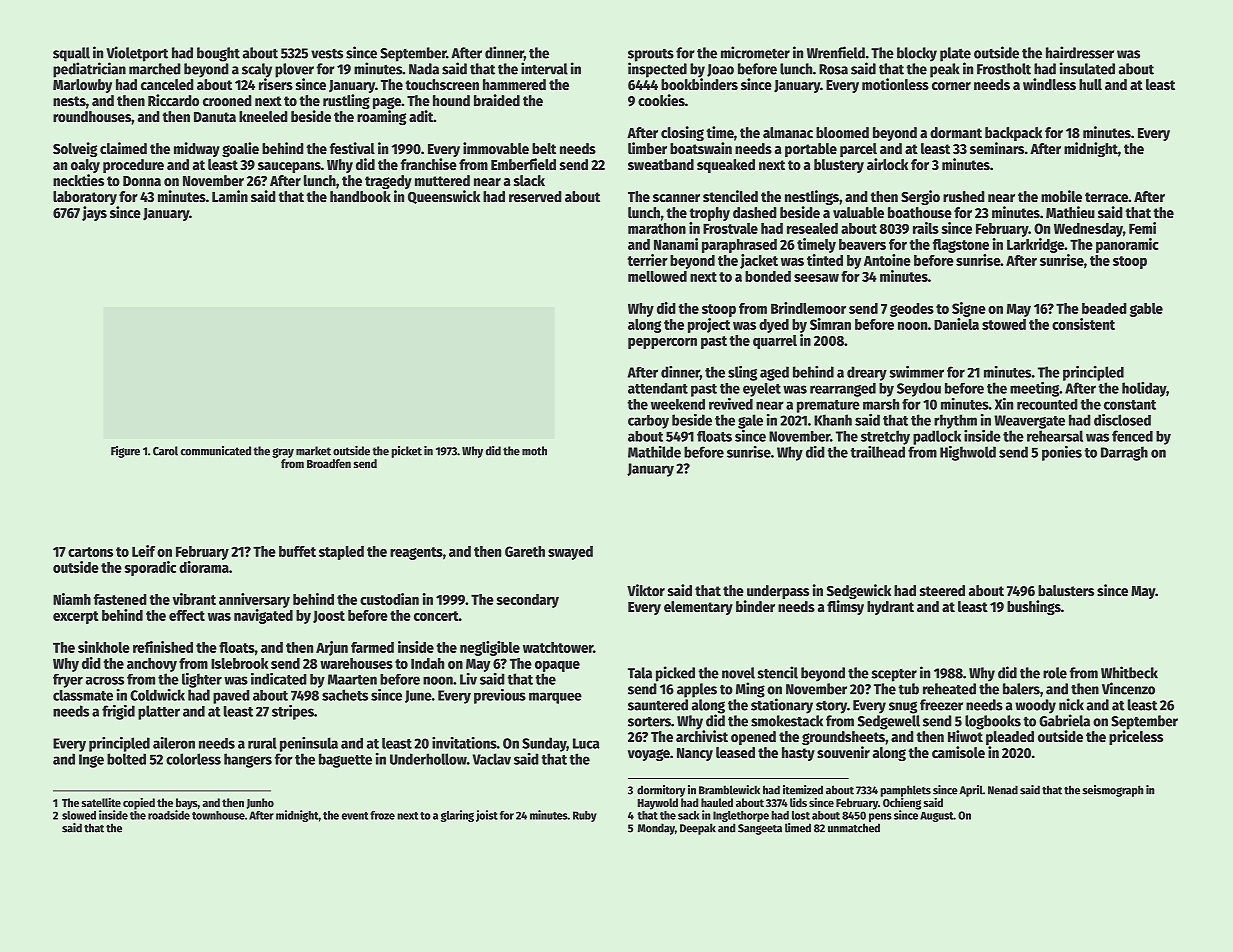  What do you see at coordinates (739, 246) in the page?
I see `paraphrased` at bounding box center [739, 246].
